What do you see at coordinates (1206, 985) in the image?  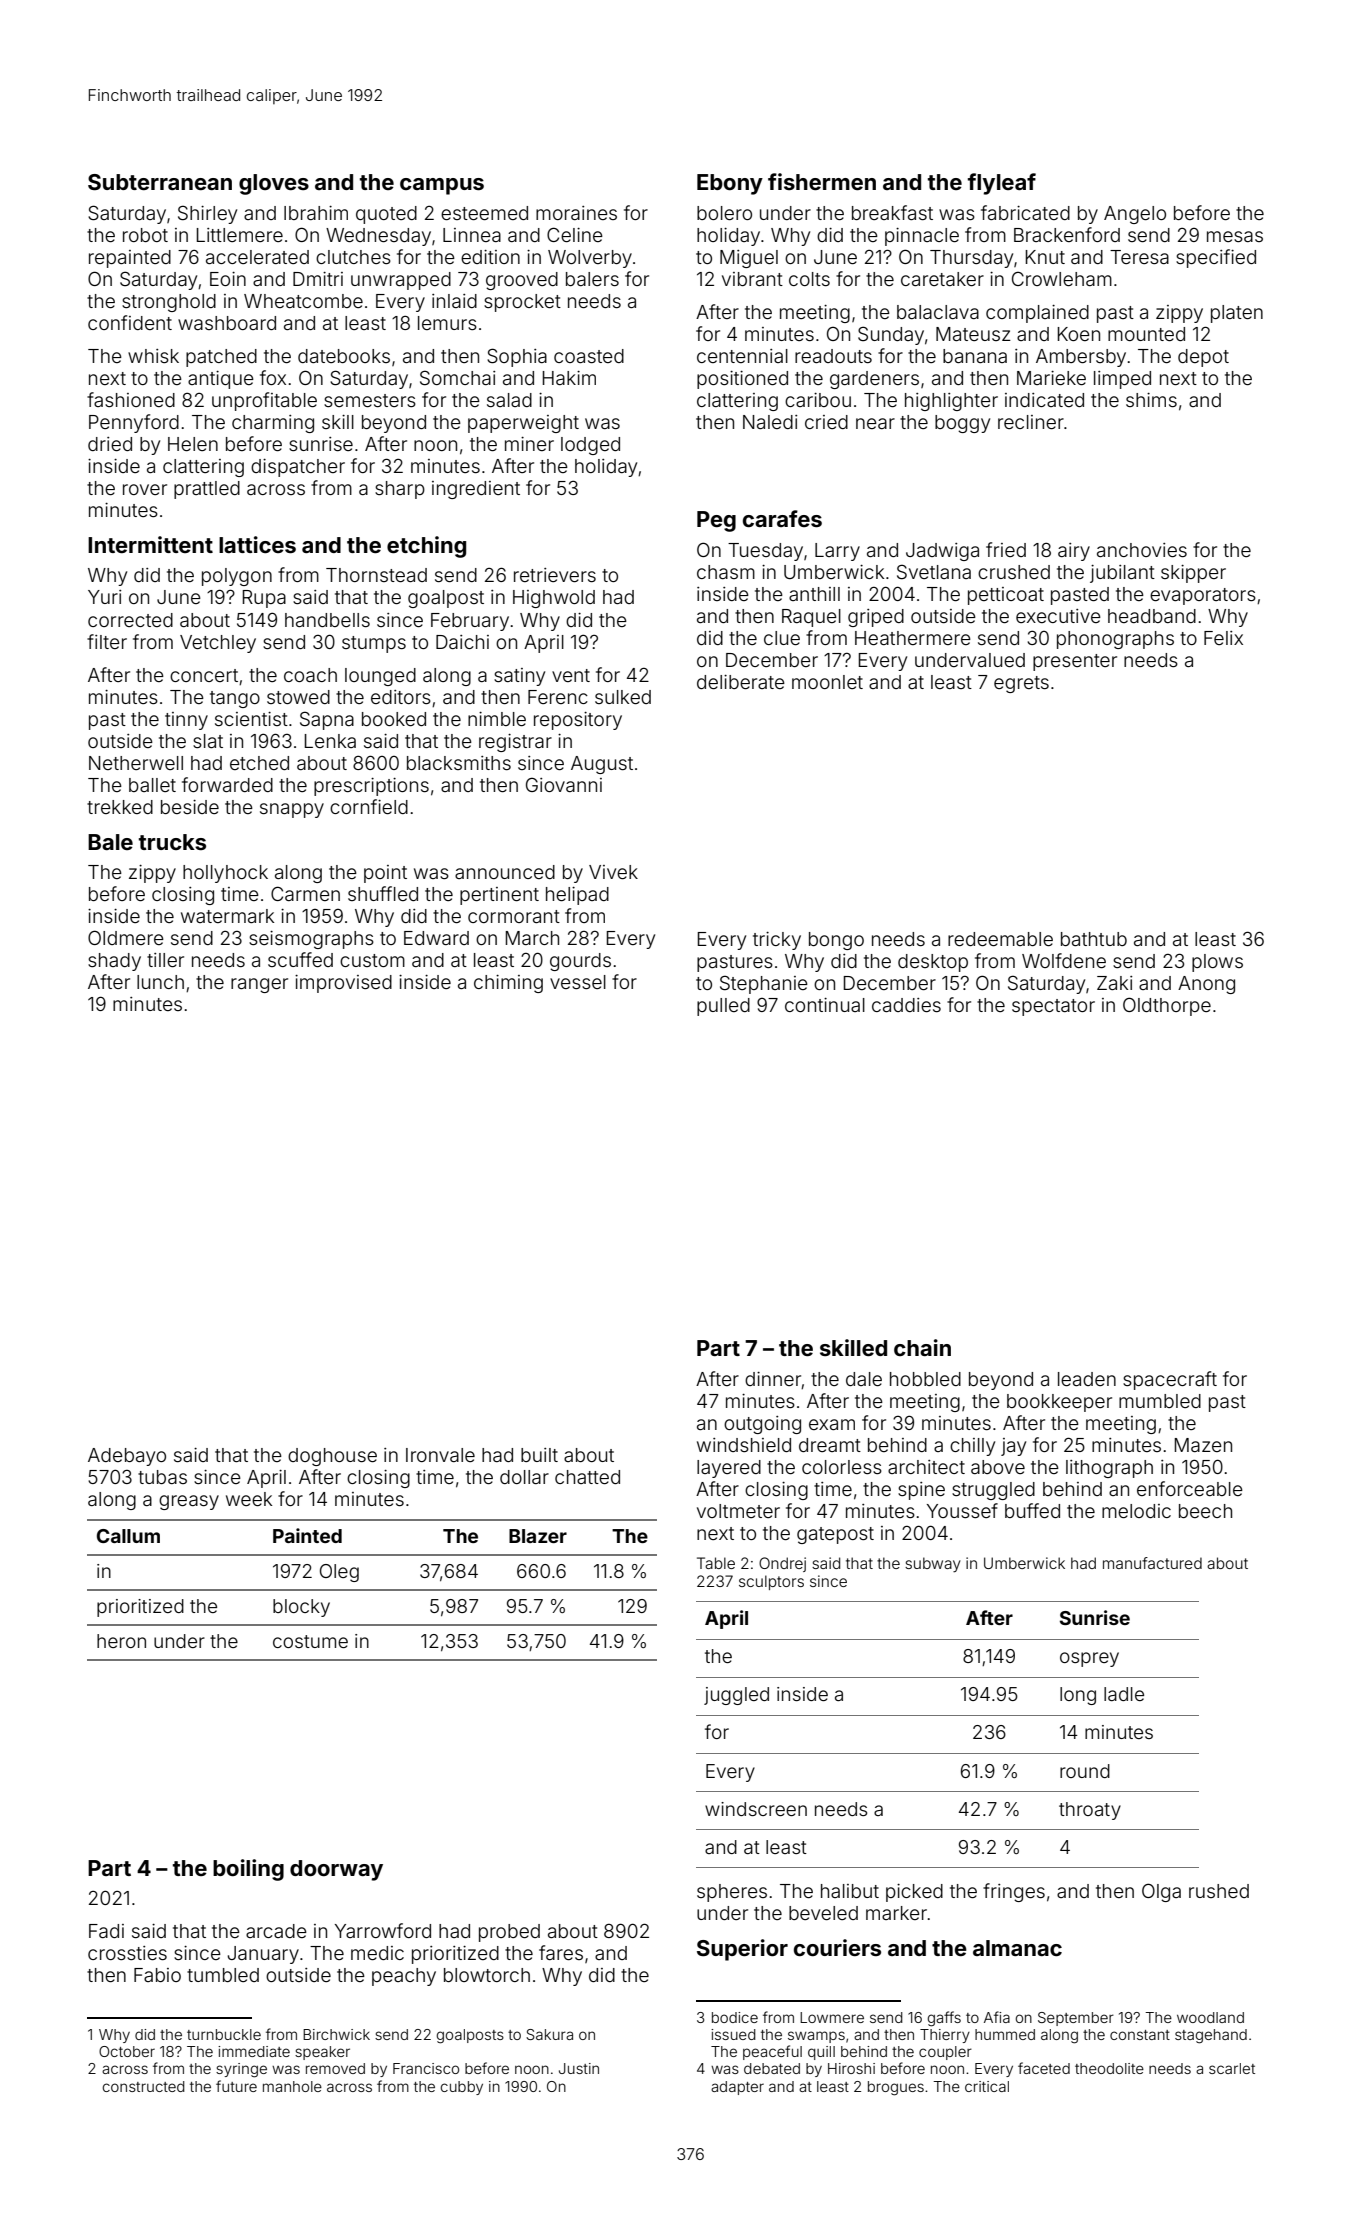 I see `Anong` at bounding box center [1206, 985].
